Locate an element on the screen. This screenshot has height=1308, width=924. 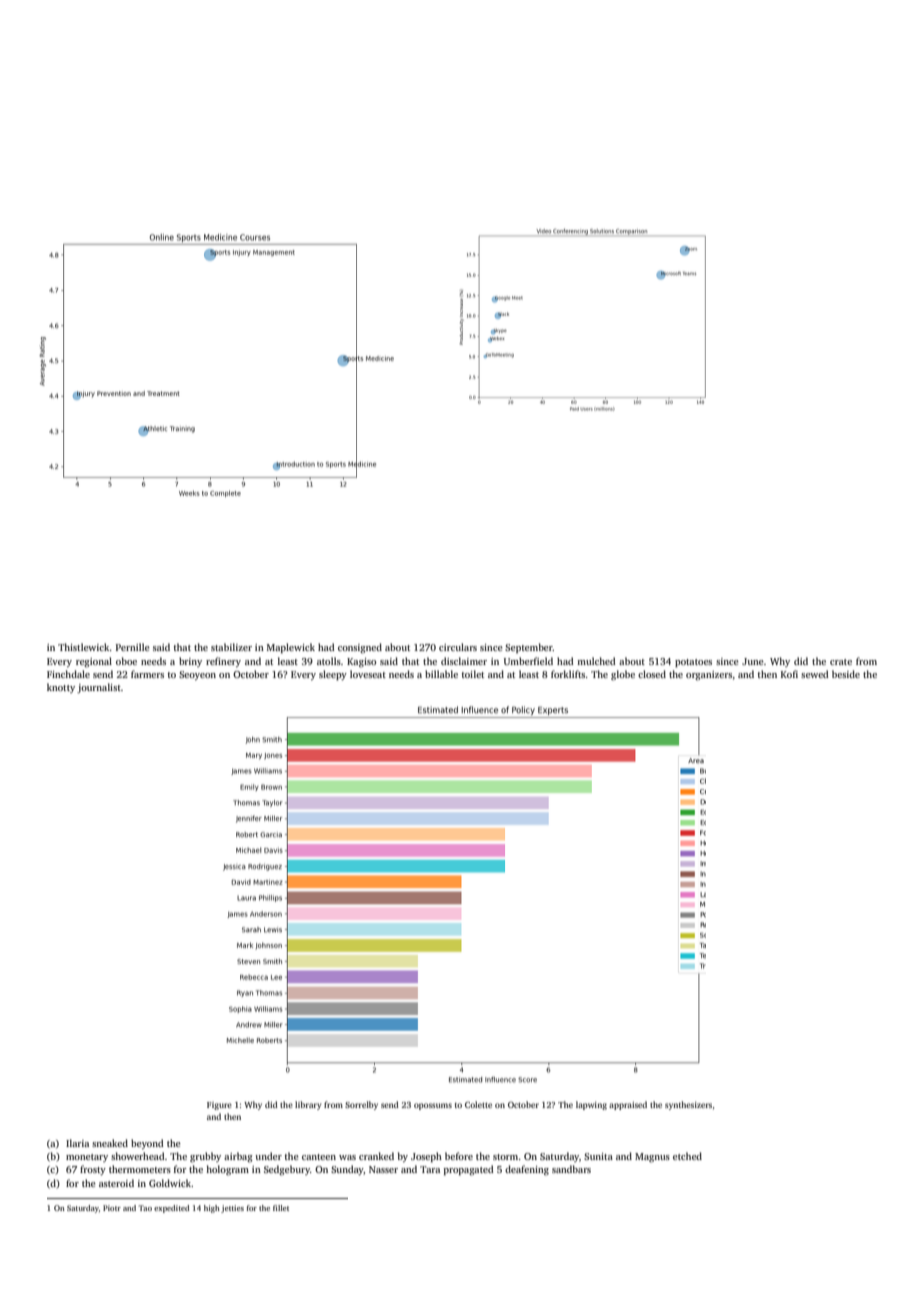
Colette is located at coordinates (478, 1104).
